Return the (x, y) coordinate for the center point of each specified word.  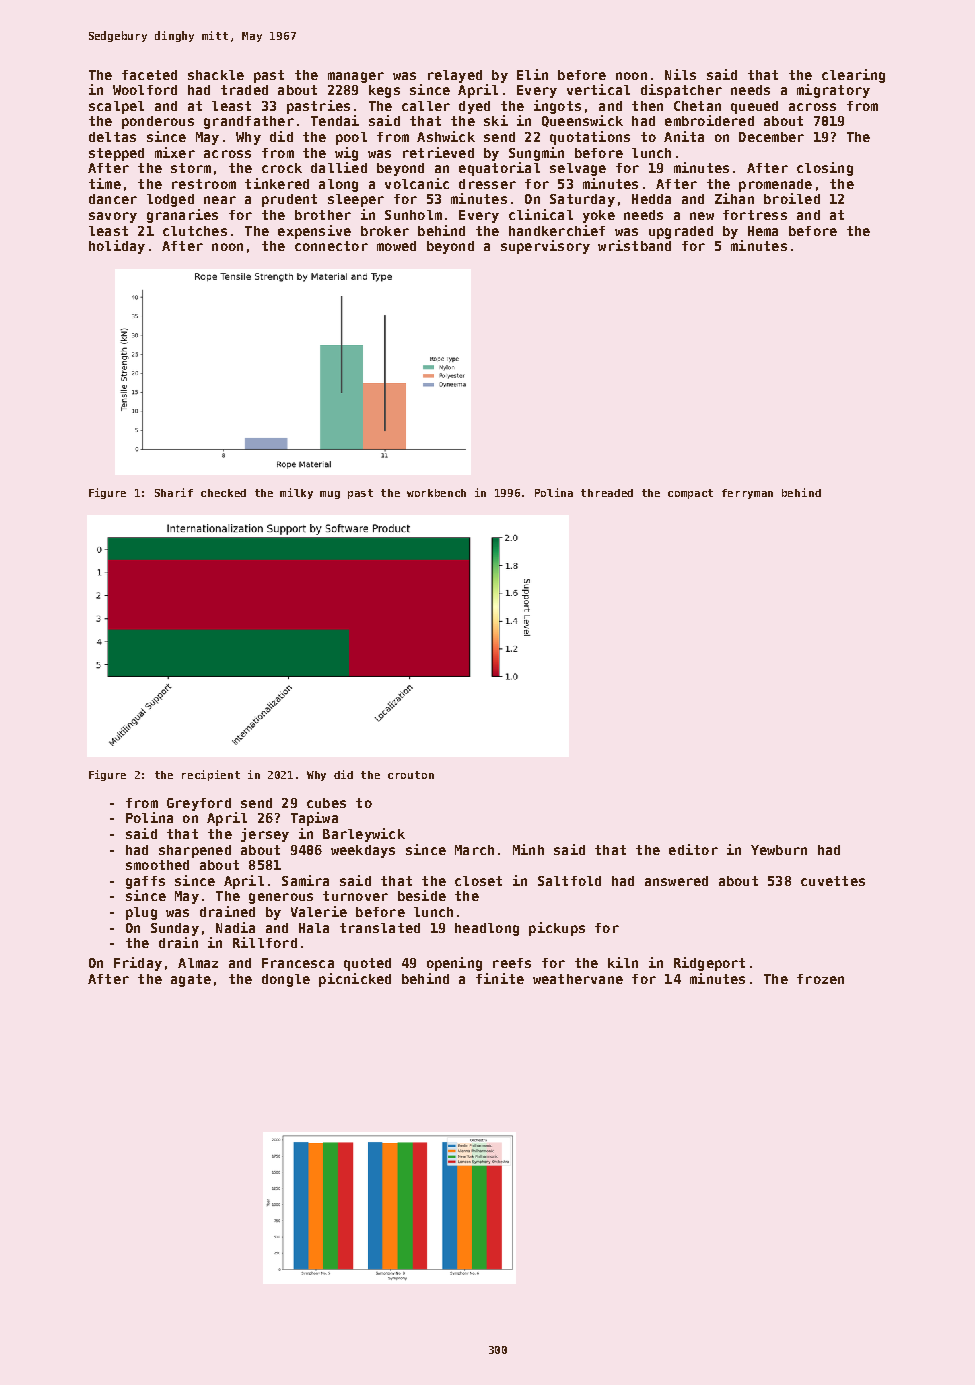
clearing (853, 76)
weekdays (363, 851)
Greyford (199, 804)
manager (356, 77)
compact (690, 494)
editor (693, 849)
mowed (396, 246)
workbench (436, 493)
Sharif (174, 492)
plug (141, 913)
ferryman (747, 494)
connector (331, 246)
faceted (149, 75)
